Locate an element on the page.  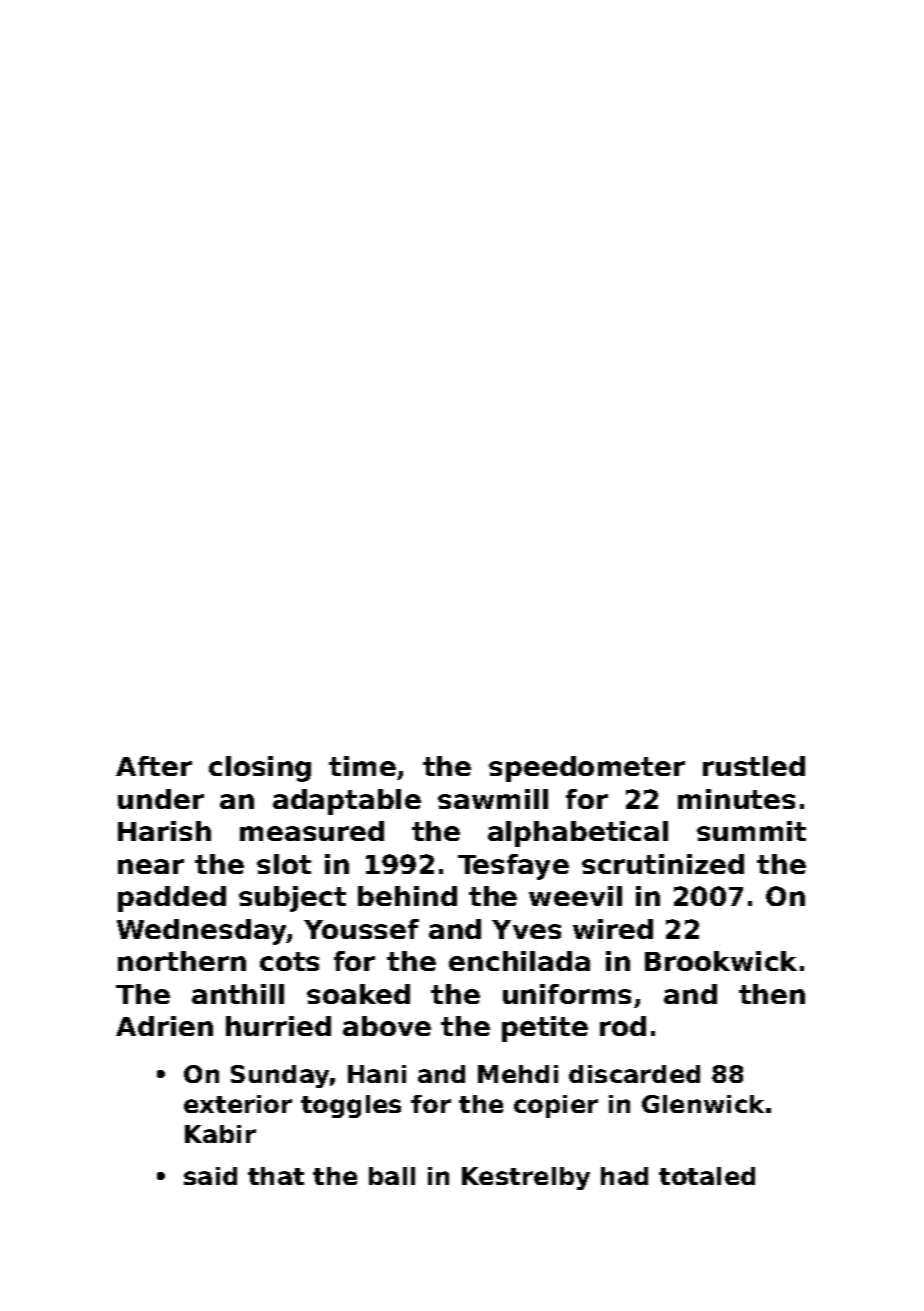
Harish is located at coordinates (164, 831).
